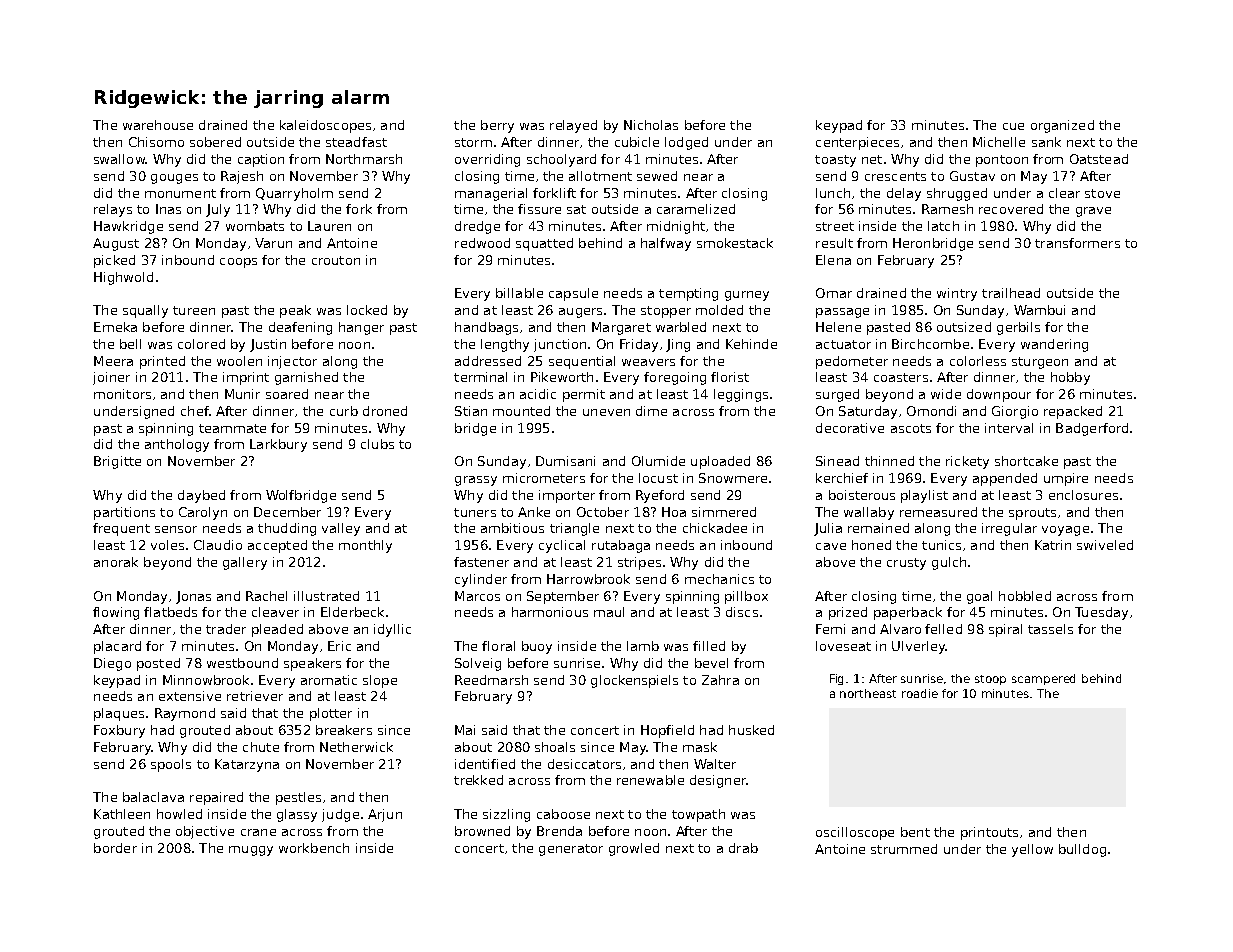 The width and height of the screenshot is (1233, 952). Describe the element at coordinates (261, 160) in the screenshot. I see `caption` at that location.
